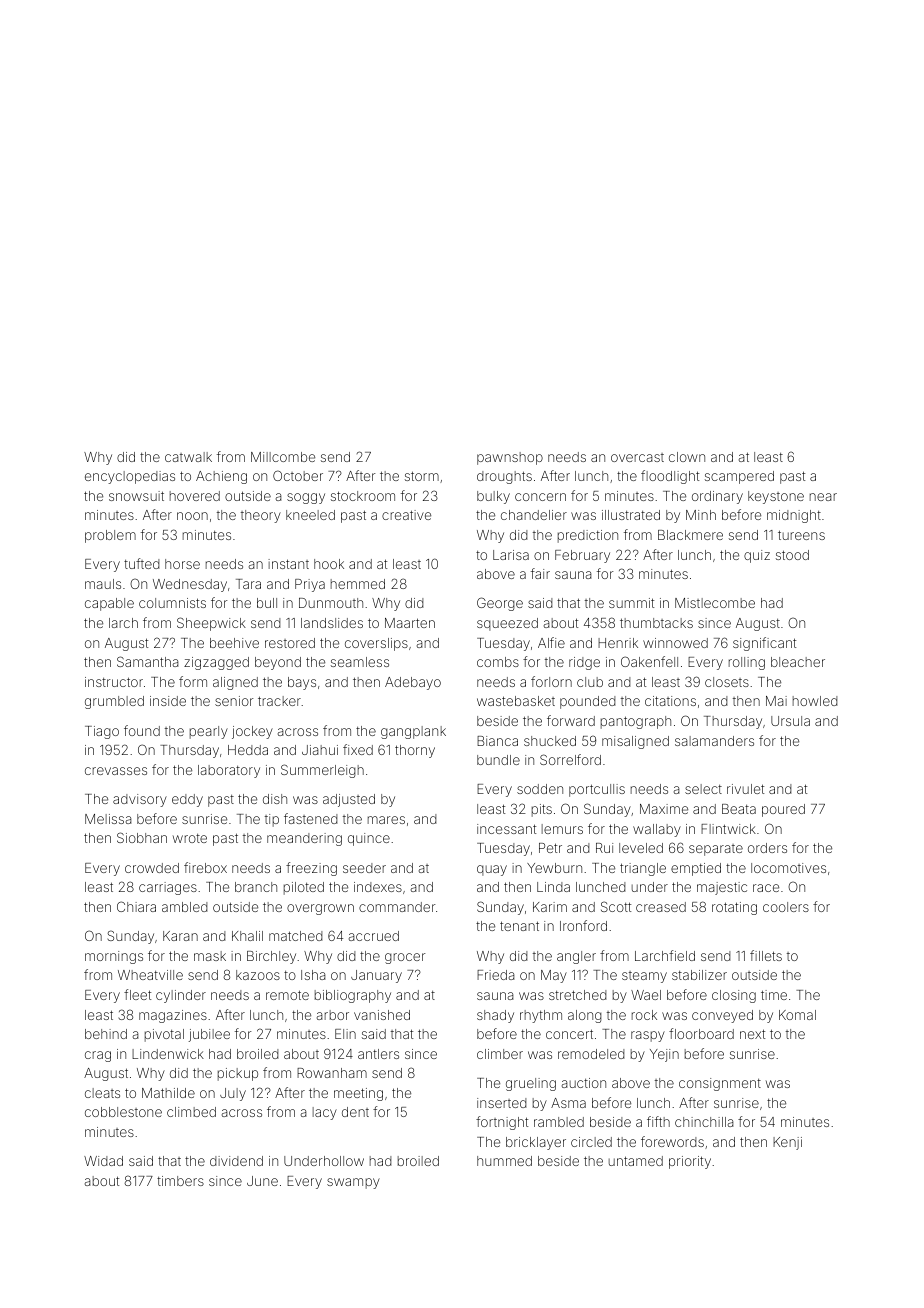  Describe the element at coordinates (413, 683) in the screenshot. I see `Adebayo` at that location.
